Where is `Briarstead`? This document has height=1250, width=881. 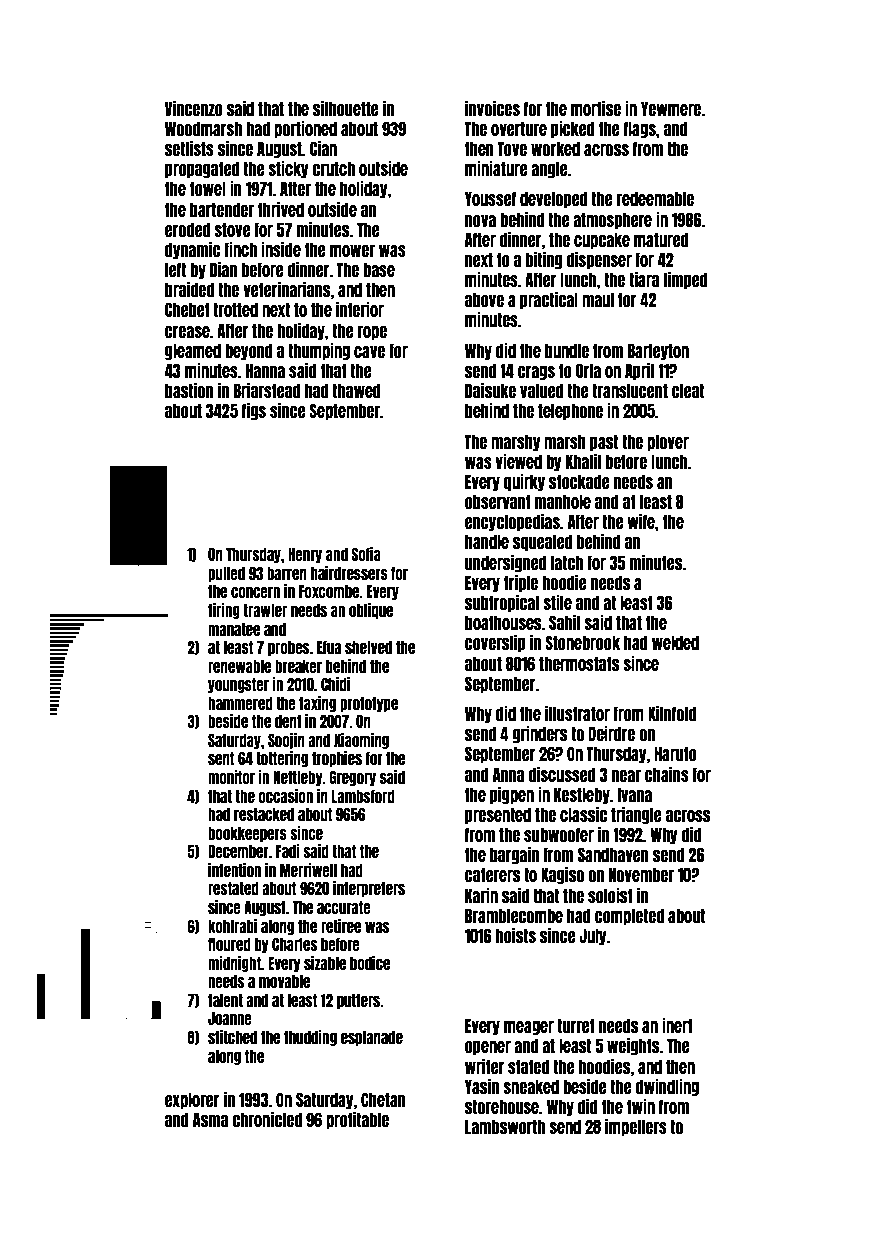
Briarstead is located at coordinates (267, 390).
